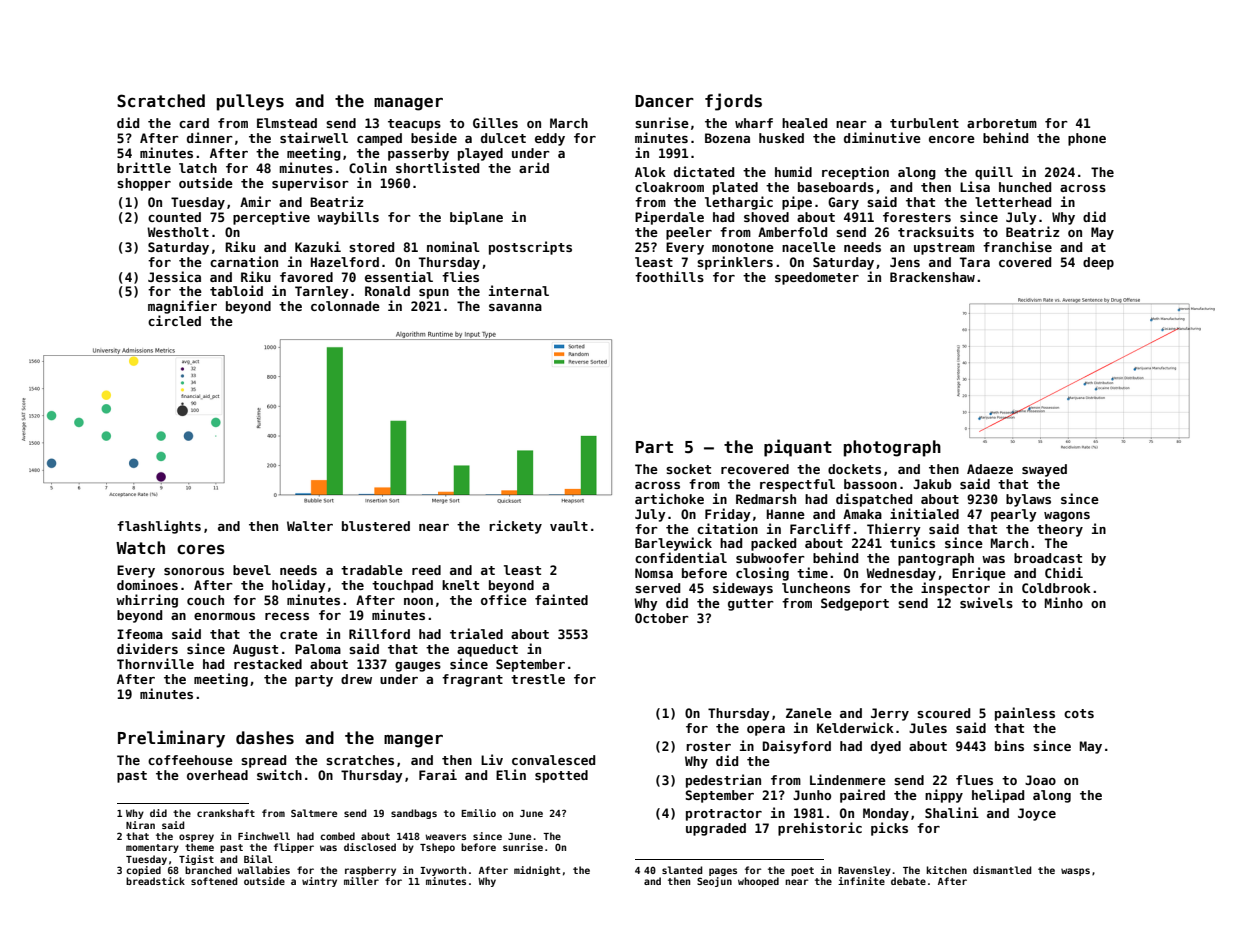 The width and height of the document is (1233, 952). What do you see at coordinates (766, 217) in the document?
I see `shoved` at bounding box center [766, 217].
